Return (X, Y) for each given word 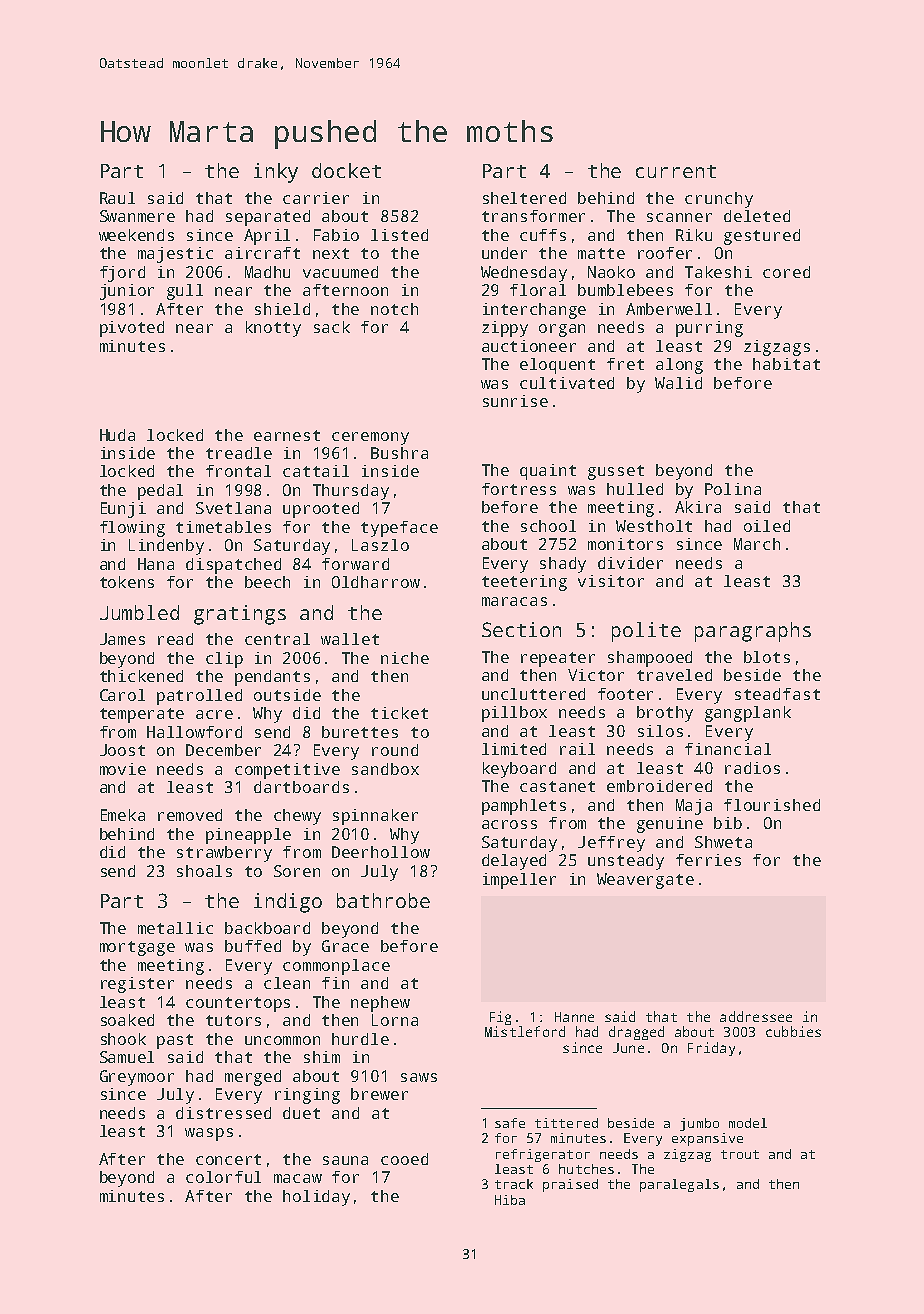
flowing (132, 529)
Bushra (399, 453)
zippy (505, 329)
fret (625, 364)
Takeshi (718, 272)
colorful (223, 1177)
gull (185, 292)
